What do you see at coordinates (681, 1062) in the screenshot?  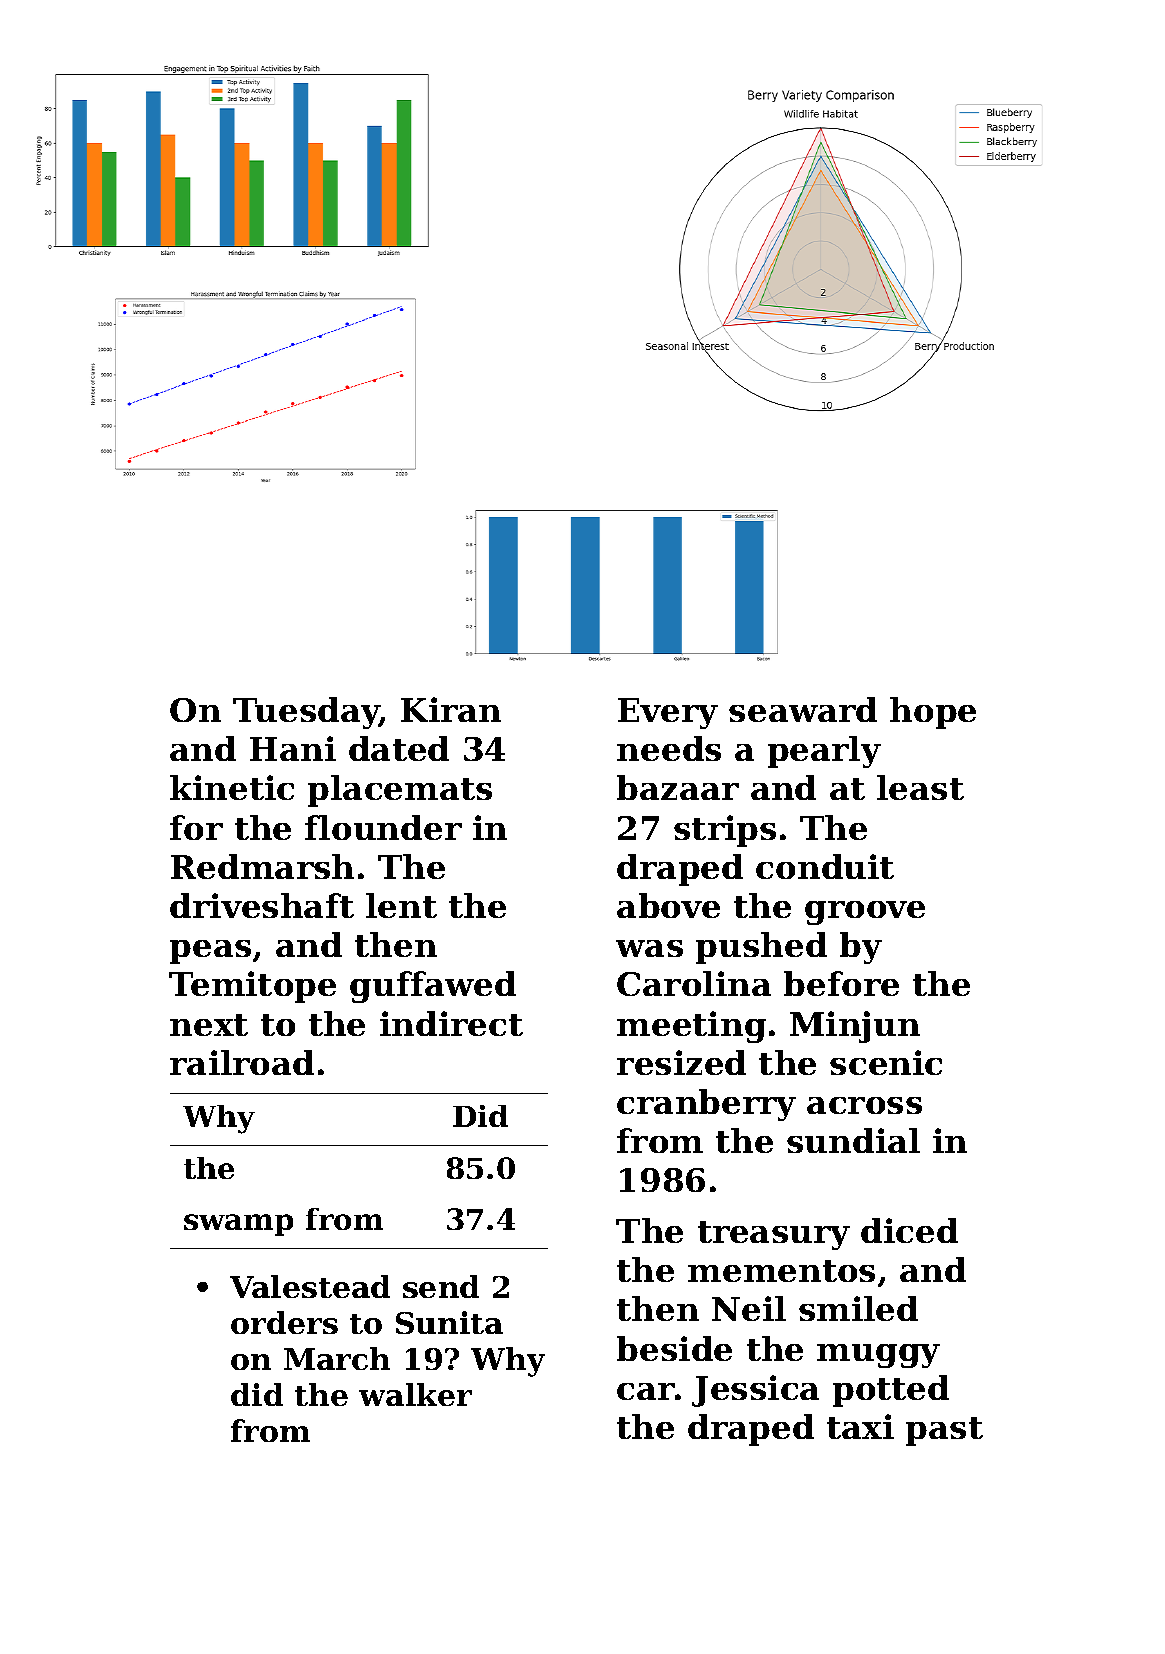 I see `resized` at bounding box center [681, 1062].
